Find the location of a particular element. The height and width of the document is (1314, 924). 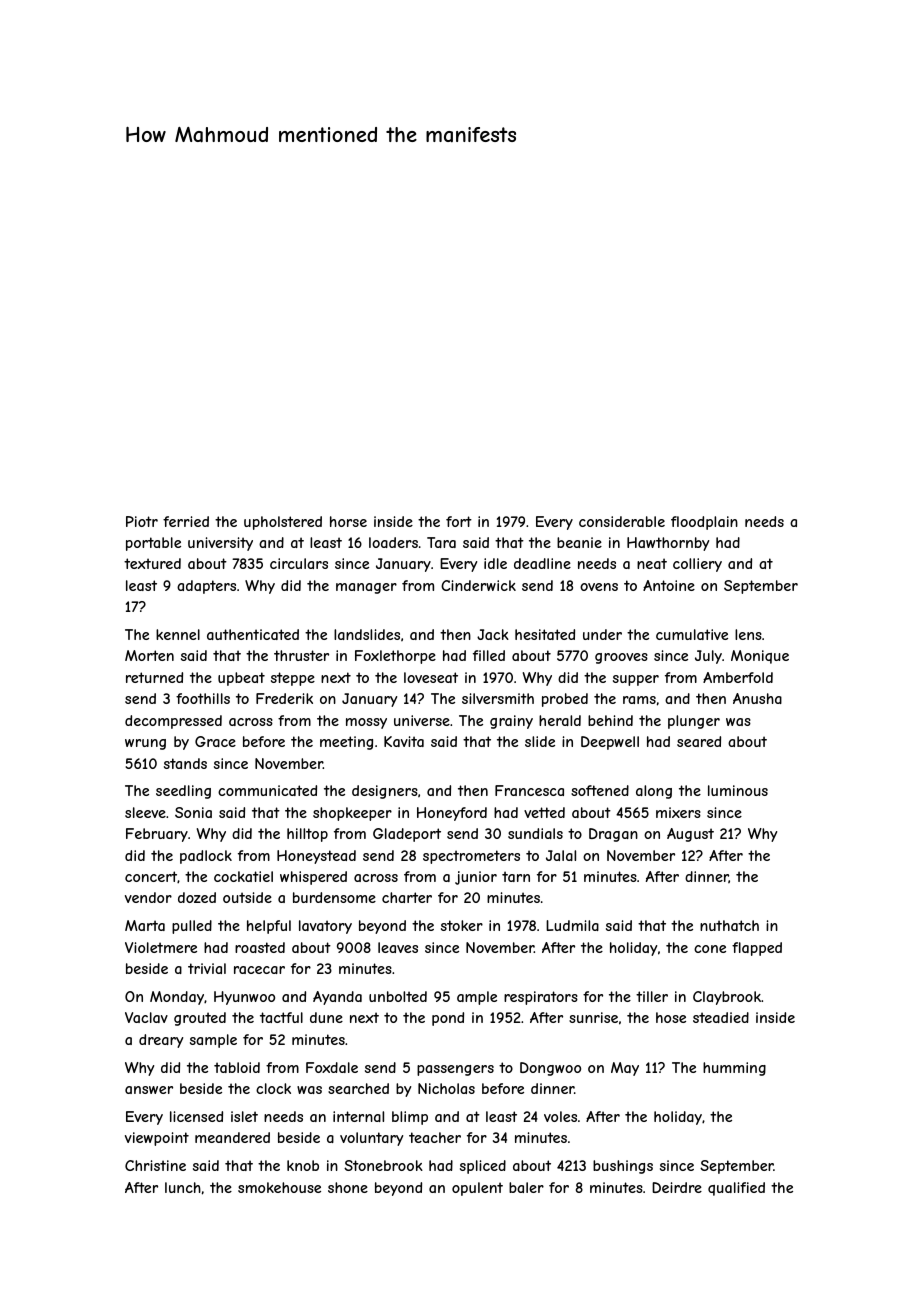

luminous is located at coordinates (738, 790).
